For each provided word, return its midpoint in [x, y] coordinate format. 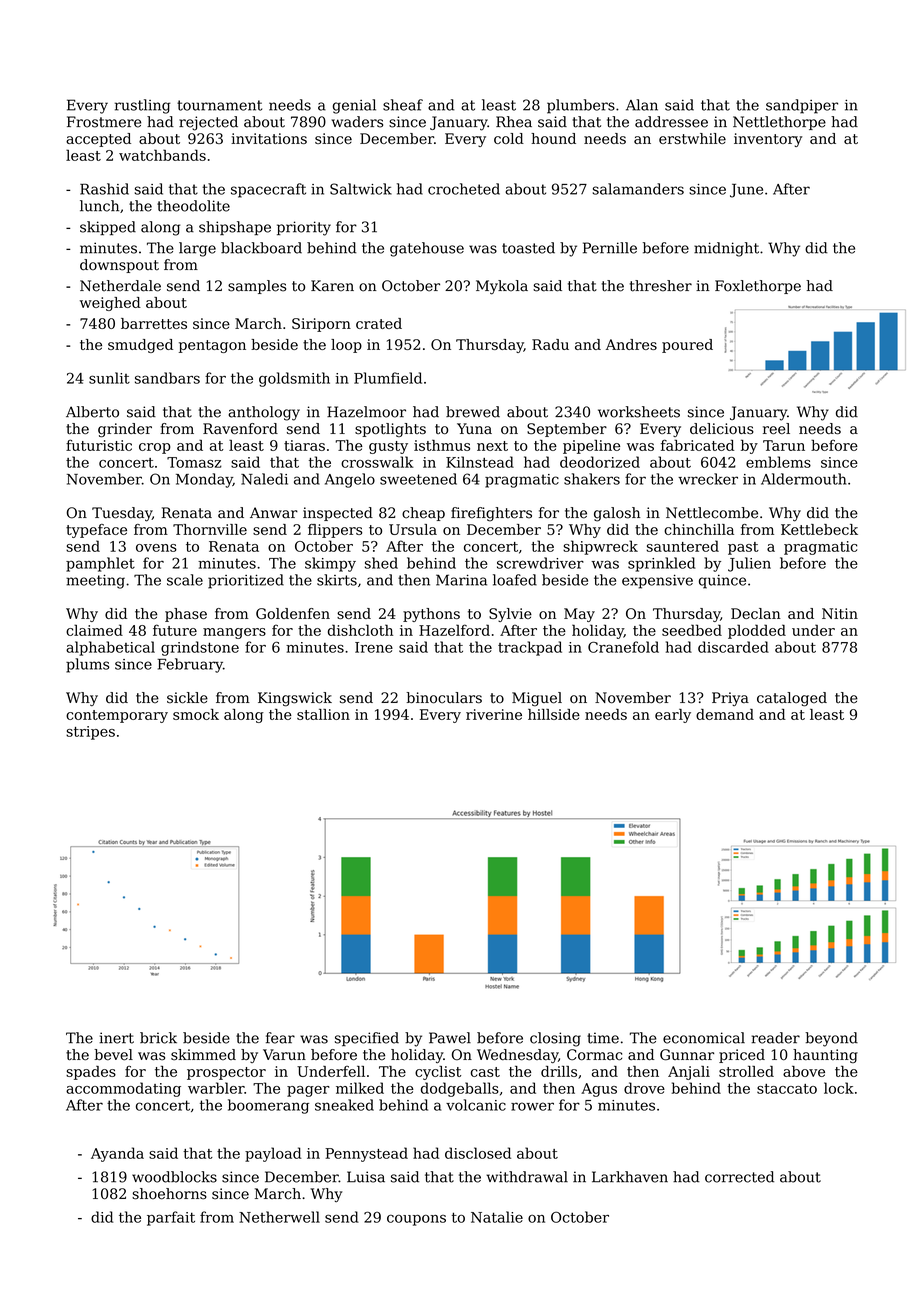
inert [116, 1038]
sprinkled [661, 564]
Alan [642, 105]
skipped [108, 228]
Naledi [264, 479]
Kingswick [295, 699]
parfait [171, 1218]
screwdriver [540, 563]
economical [704, 1038]
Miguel [537, 699]
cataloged [792, 699]
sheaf [403, 105]
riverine [494, 714]
